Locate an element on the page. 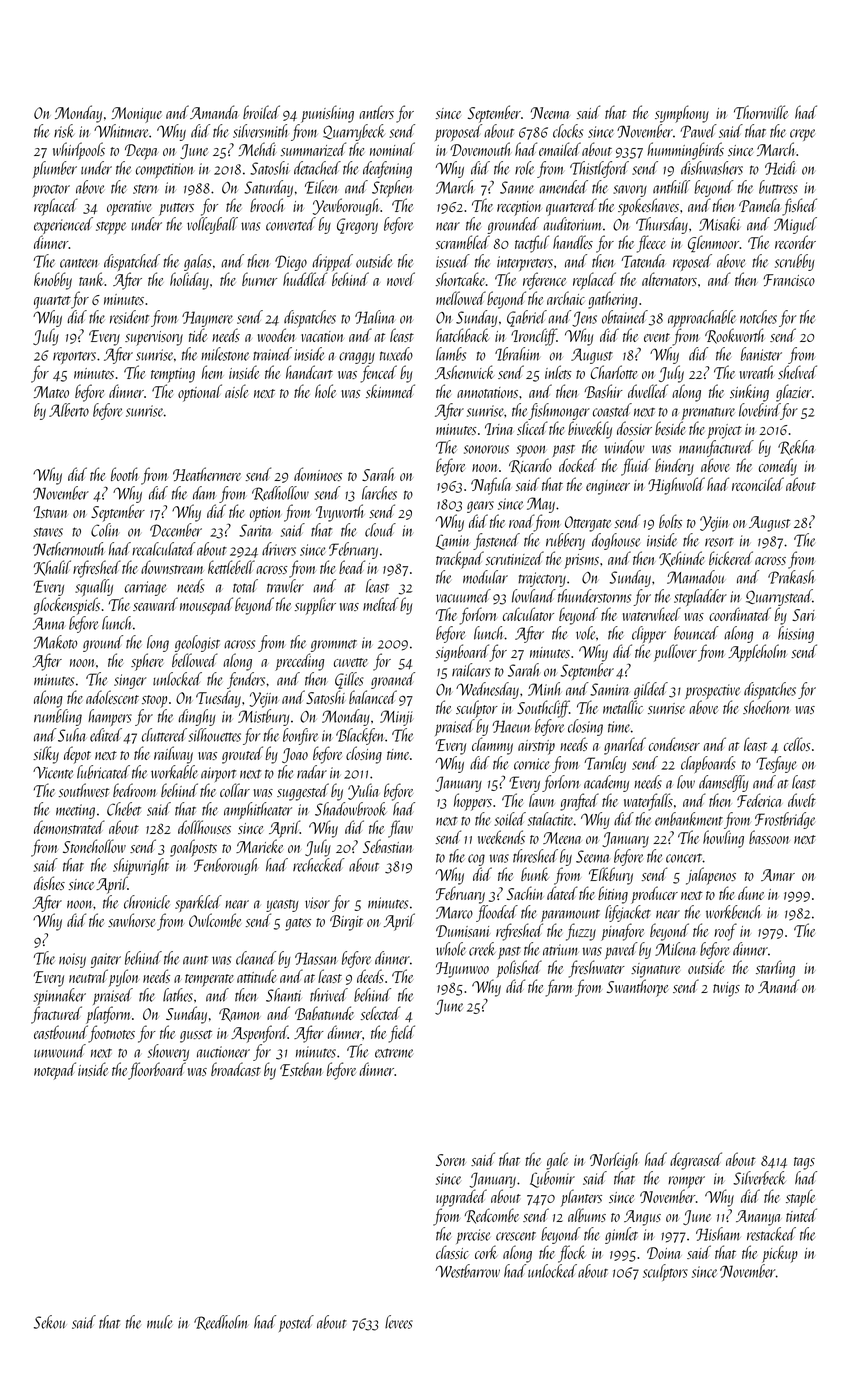  Yulia is located at coordinates (363, 791).
